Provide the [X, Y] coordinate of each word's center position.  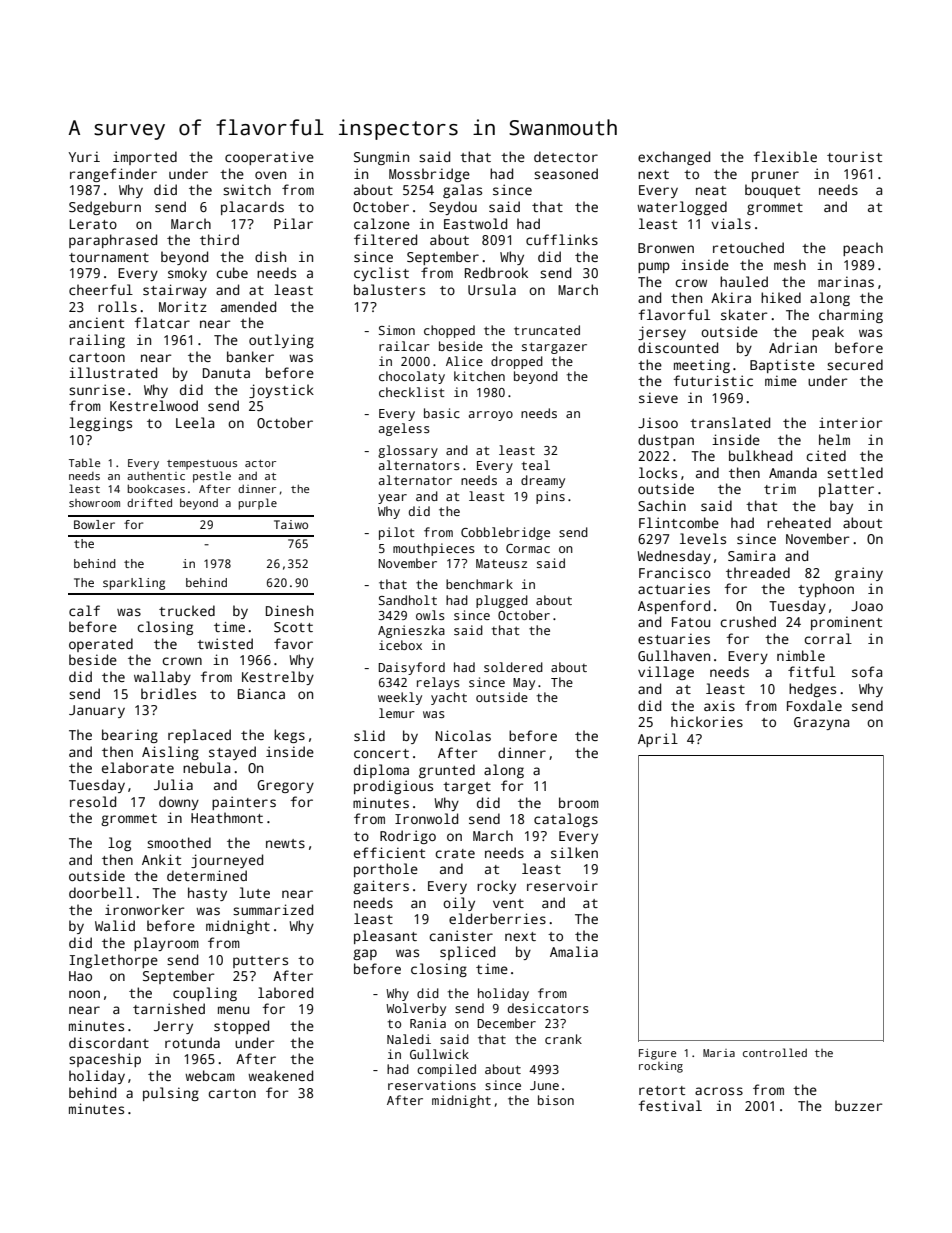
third [219, 239]
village [666, 673]
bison [556, 1100]
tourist [854, 156]
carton [232, 1093]
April [658, 740]
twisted [225, 643]
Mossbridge [429, 175]
